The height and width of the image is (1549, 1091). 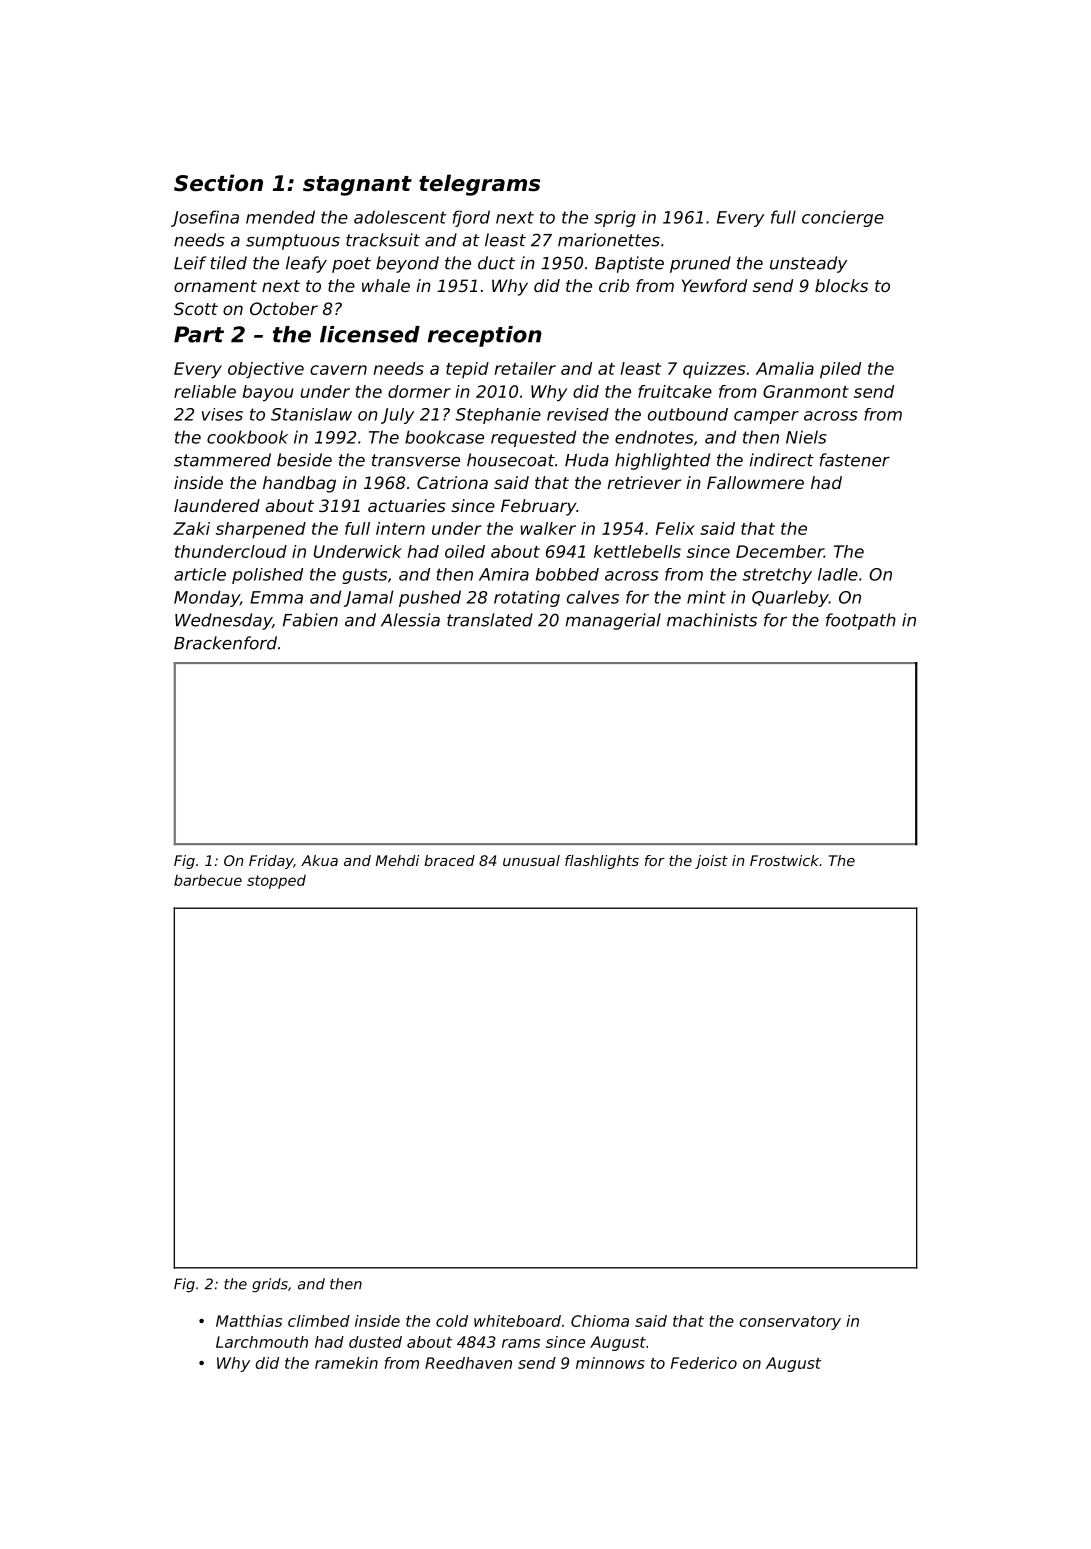 What do you see at coordinates (346, 1363) in the image?
I see `ramekin` at bounding box center [346, 1363].
